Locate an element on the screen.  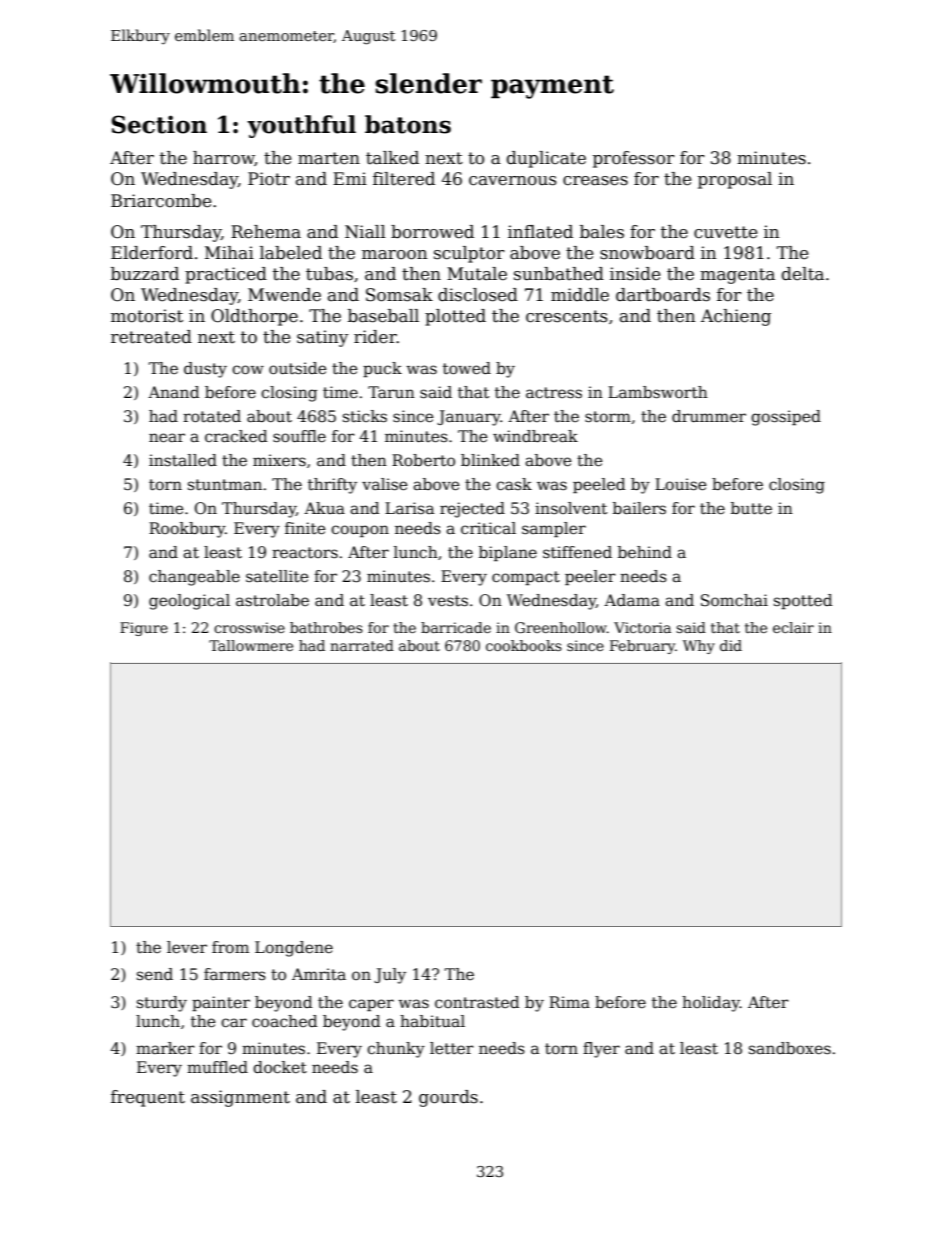
Achieng is located at coordinates (736, 317).
